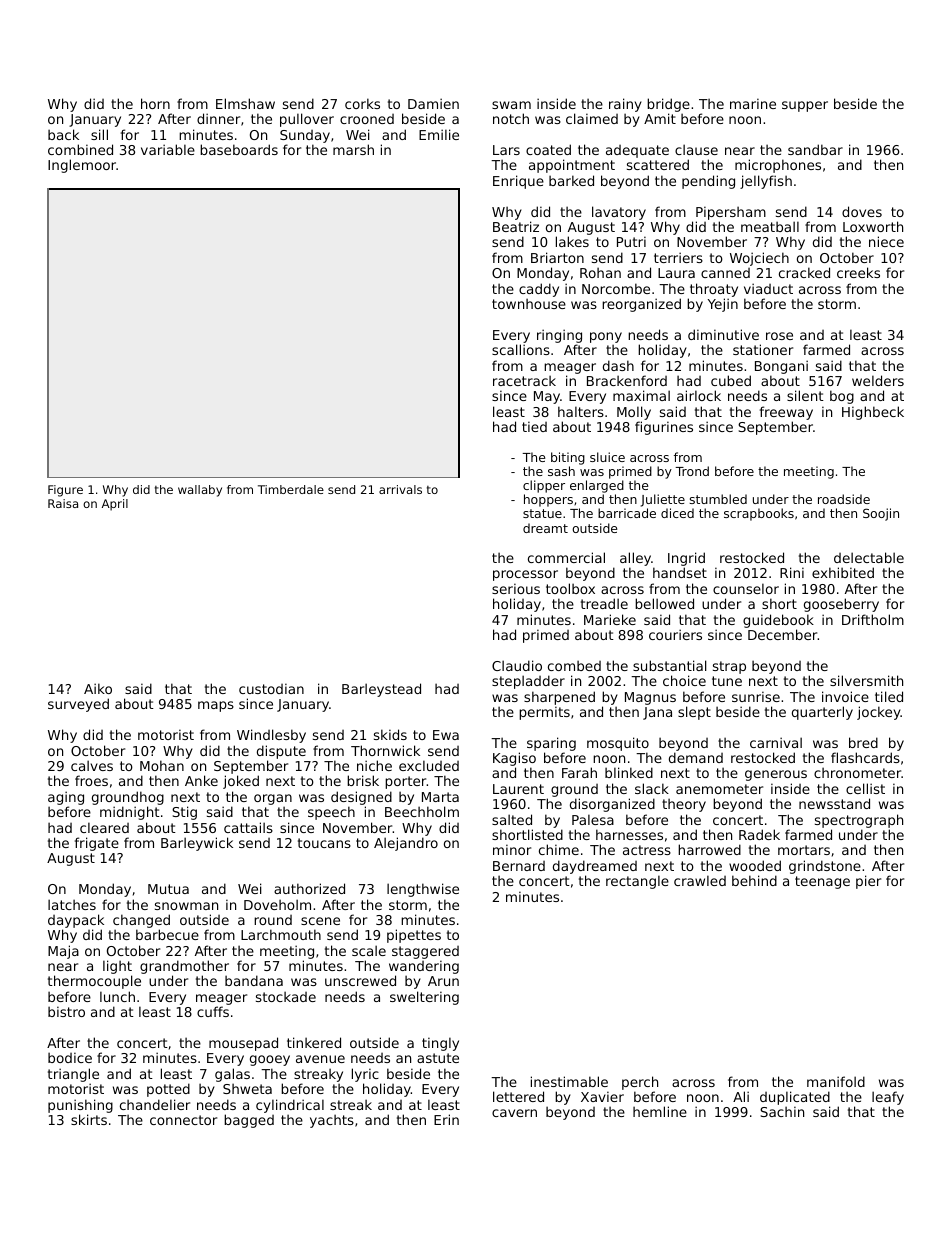 The image size is (952, 1233). What do you see at coordinates (82, 166) in the screenshot?
I see `Inglemoor` at bounding box center [82, 166].
